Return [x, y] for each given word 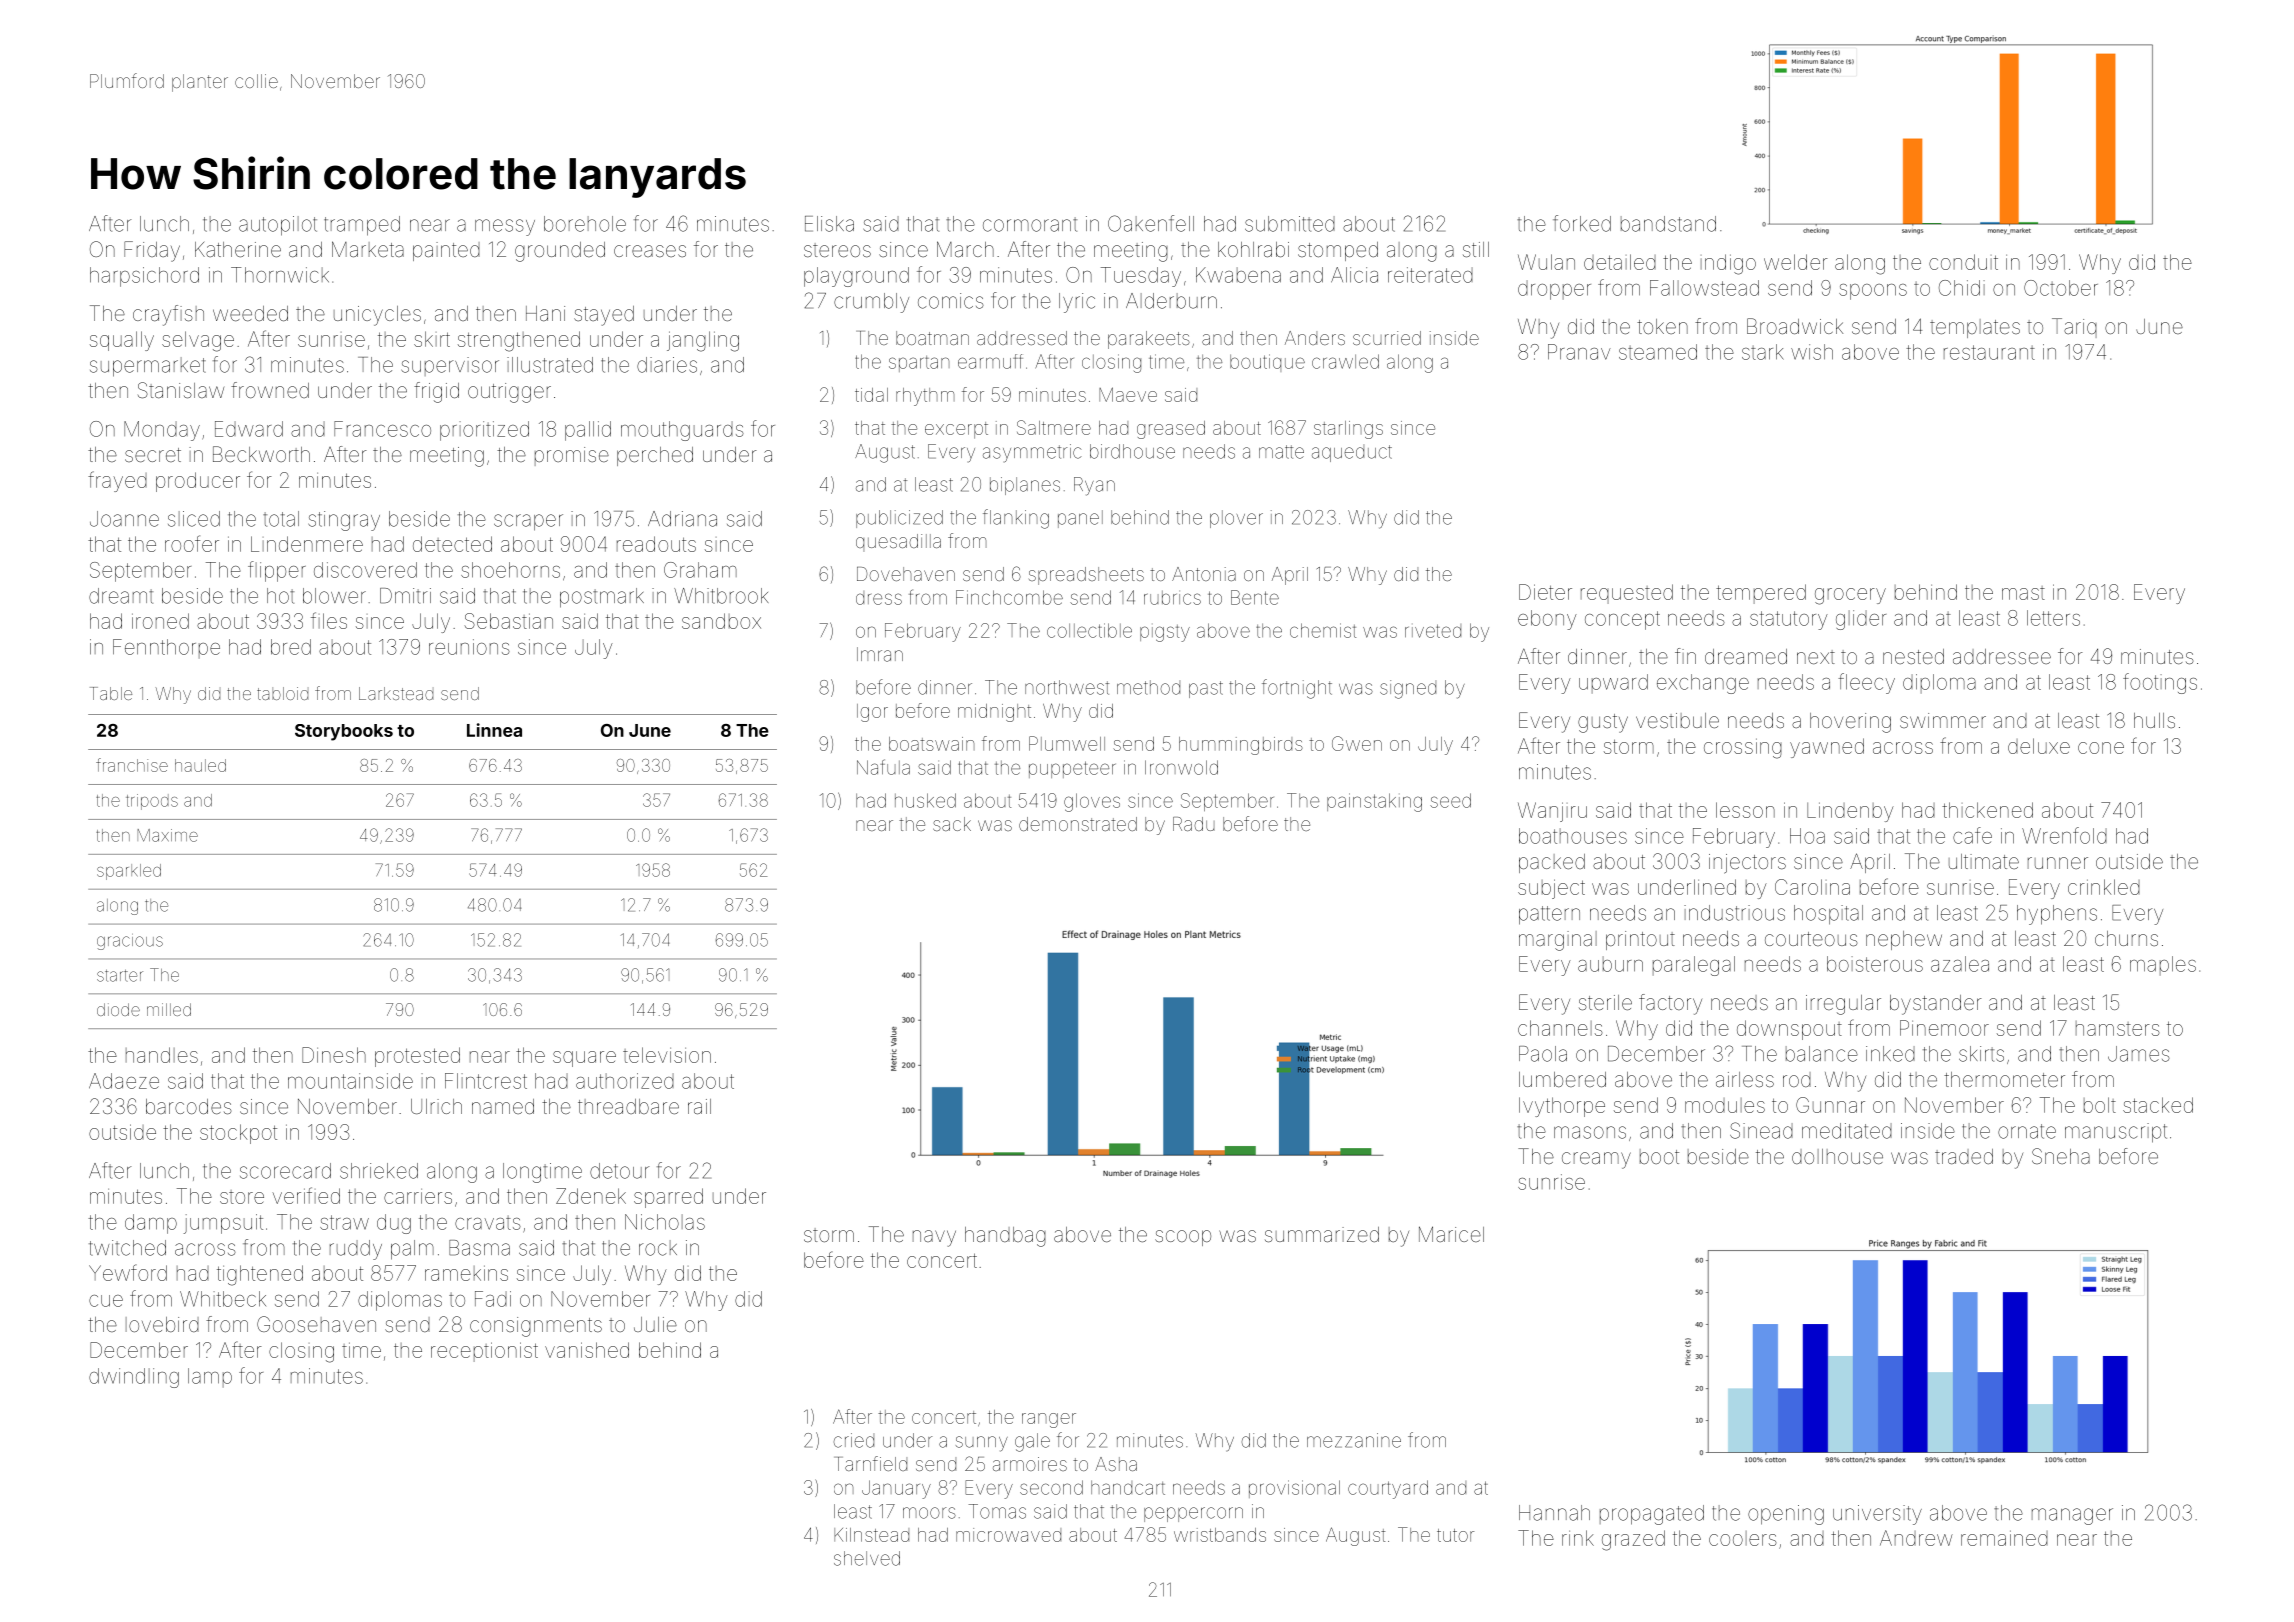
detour [620, 1171]
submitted [1290, 224]
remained [2004, 1538]
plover [1236, 519]
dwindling [134, 1378]
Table [111, 693]
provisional [1294, 1489]
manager [2072, 1516]
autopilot [278, 226]
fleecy [1866, 683]
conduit [1963, 262]
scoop [1183, 1238]
